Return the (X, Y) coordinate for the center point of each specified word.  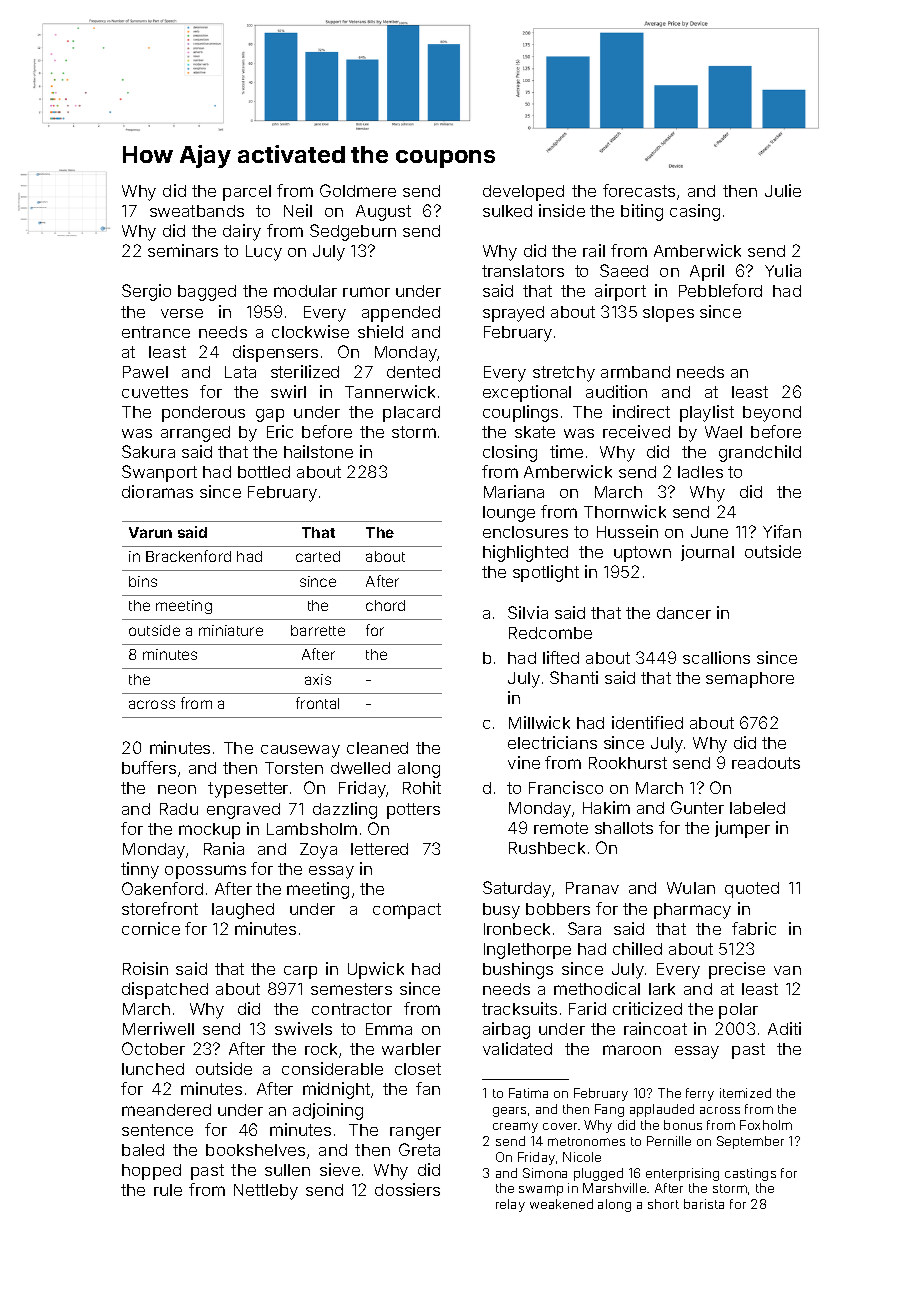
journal (707, 553)
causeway (300, 751)
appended (401, 314)
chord (385, 605)
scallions (716, 657)
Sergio (146, 292)
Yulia (783, 270)
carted (318, 556)
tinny (140, 870)
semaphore (750, 680)
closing (510, 453)
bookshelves (255, 1150)
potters (413, 811)
